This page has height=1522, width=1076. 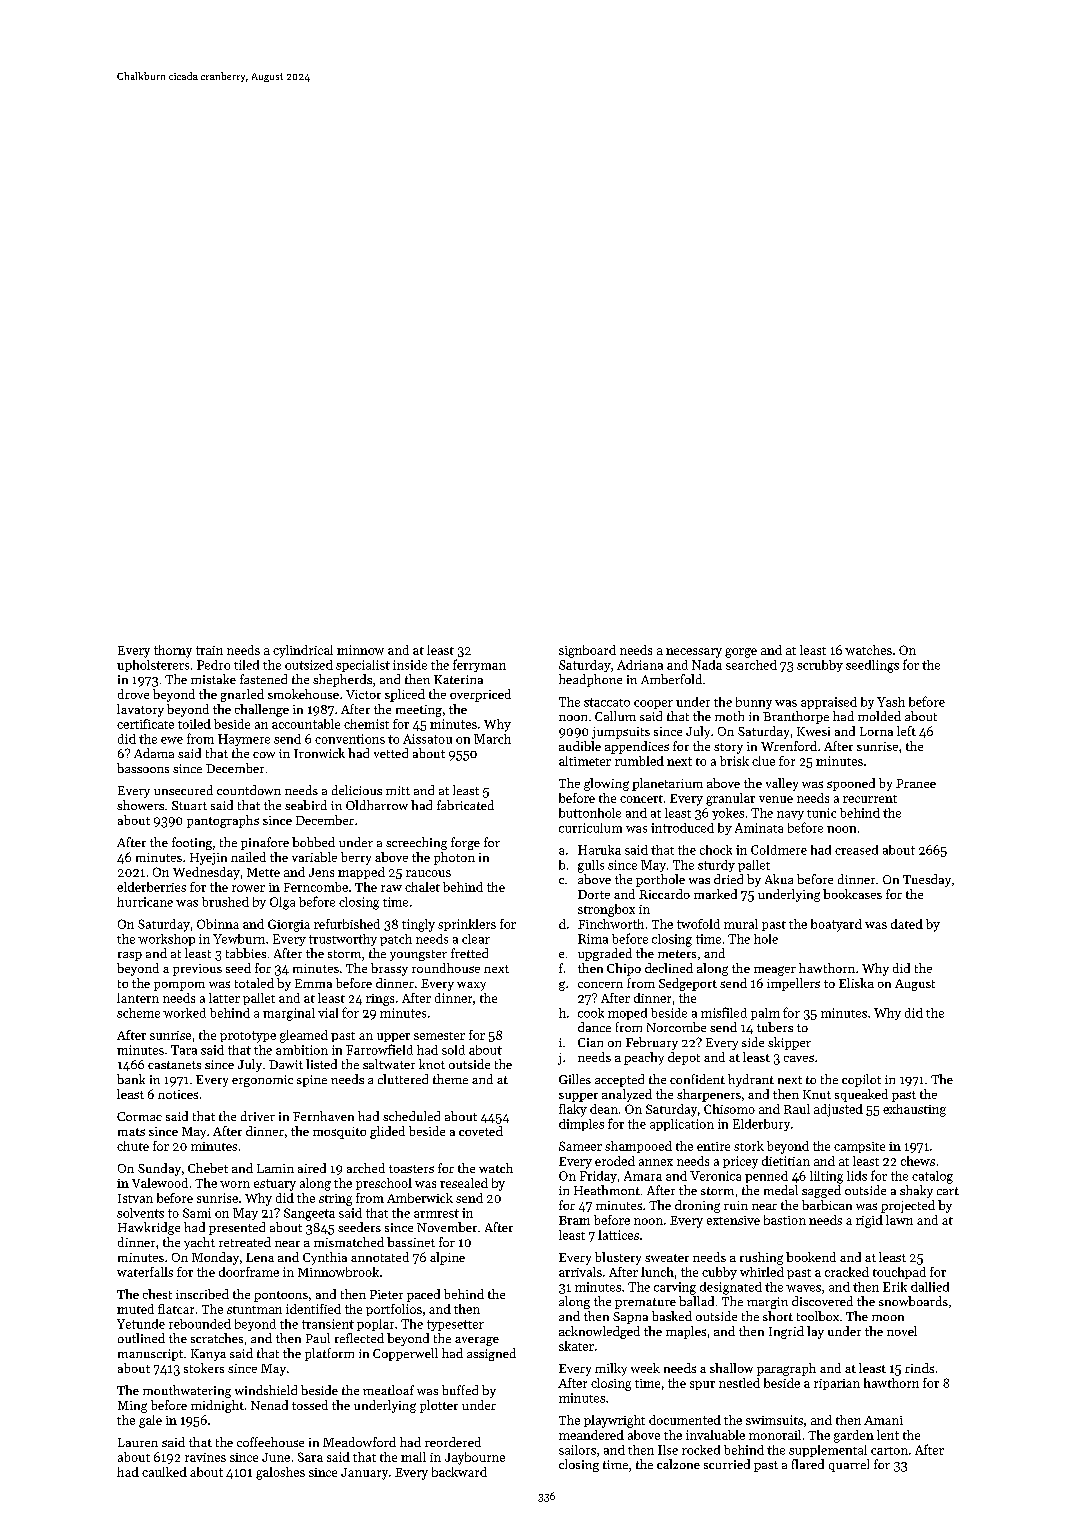 What do you see at coordinates (775, 1027) in the page?
I see `tubers` at bounding box center [775, 1027].
